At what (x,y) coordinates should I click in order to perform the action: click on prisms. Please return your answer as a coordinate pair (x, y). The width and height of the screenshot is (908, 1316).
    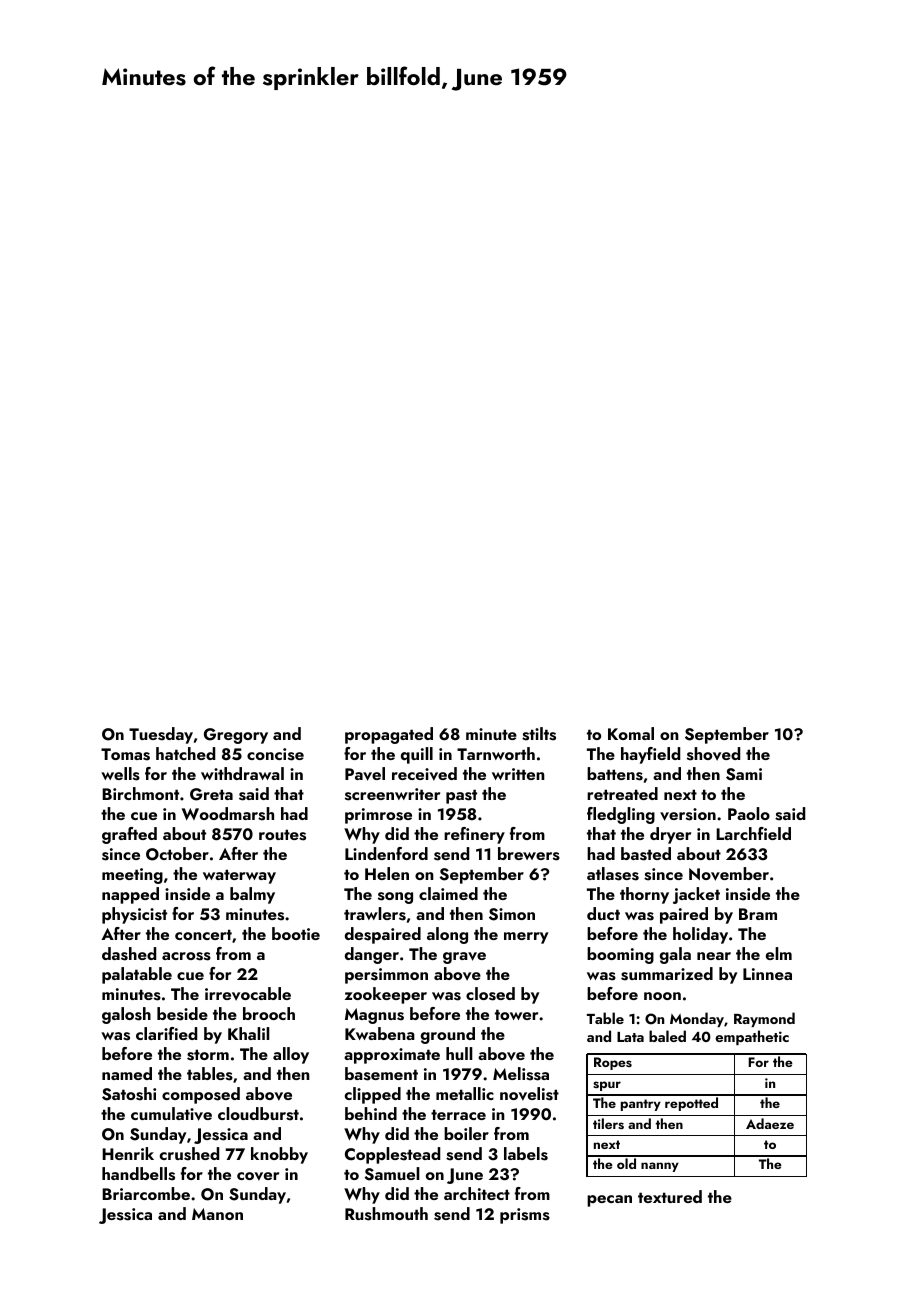
    Looking at the image, I should click on (525, 1216).
